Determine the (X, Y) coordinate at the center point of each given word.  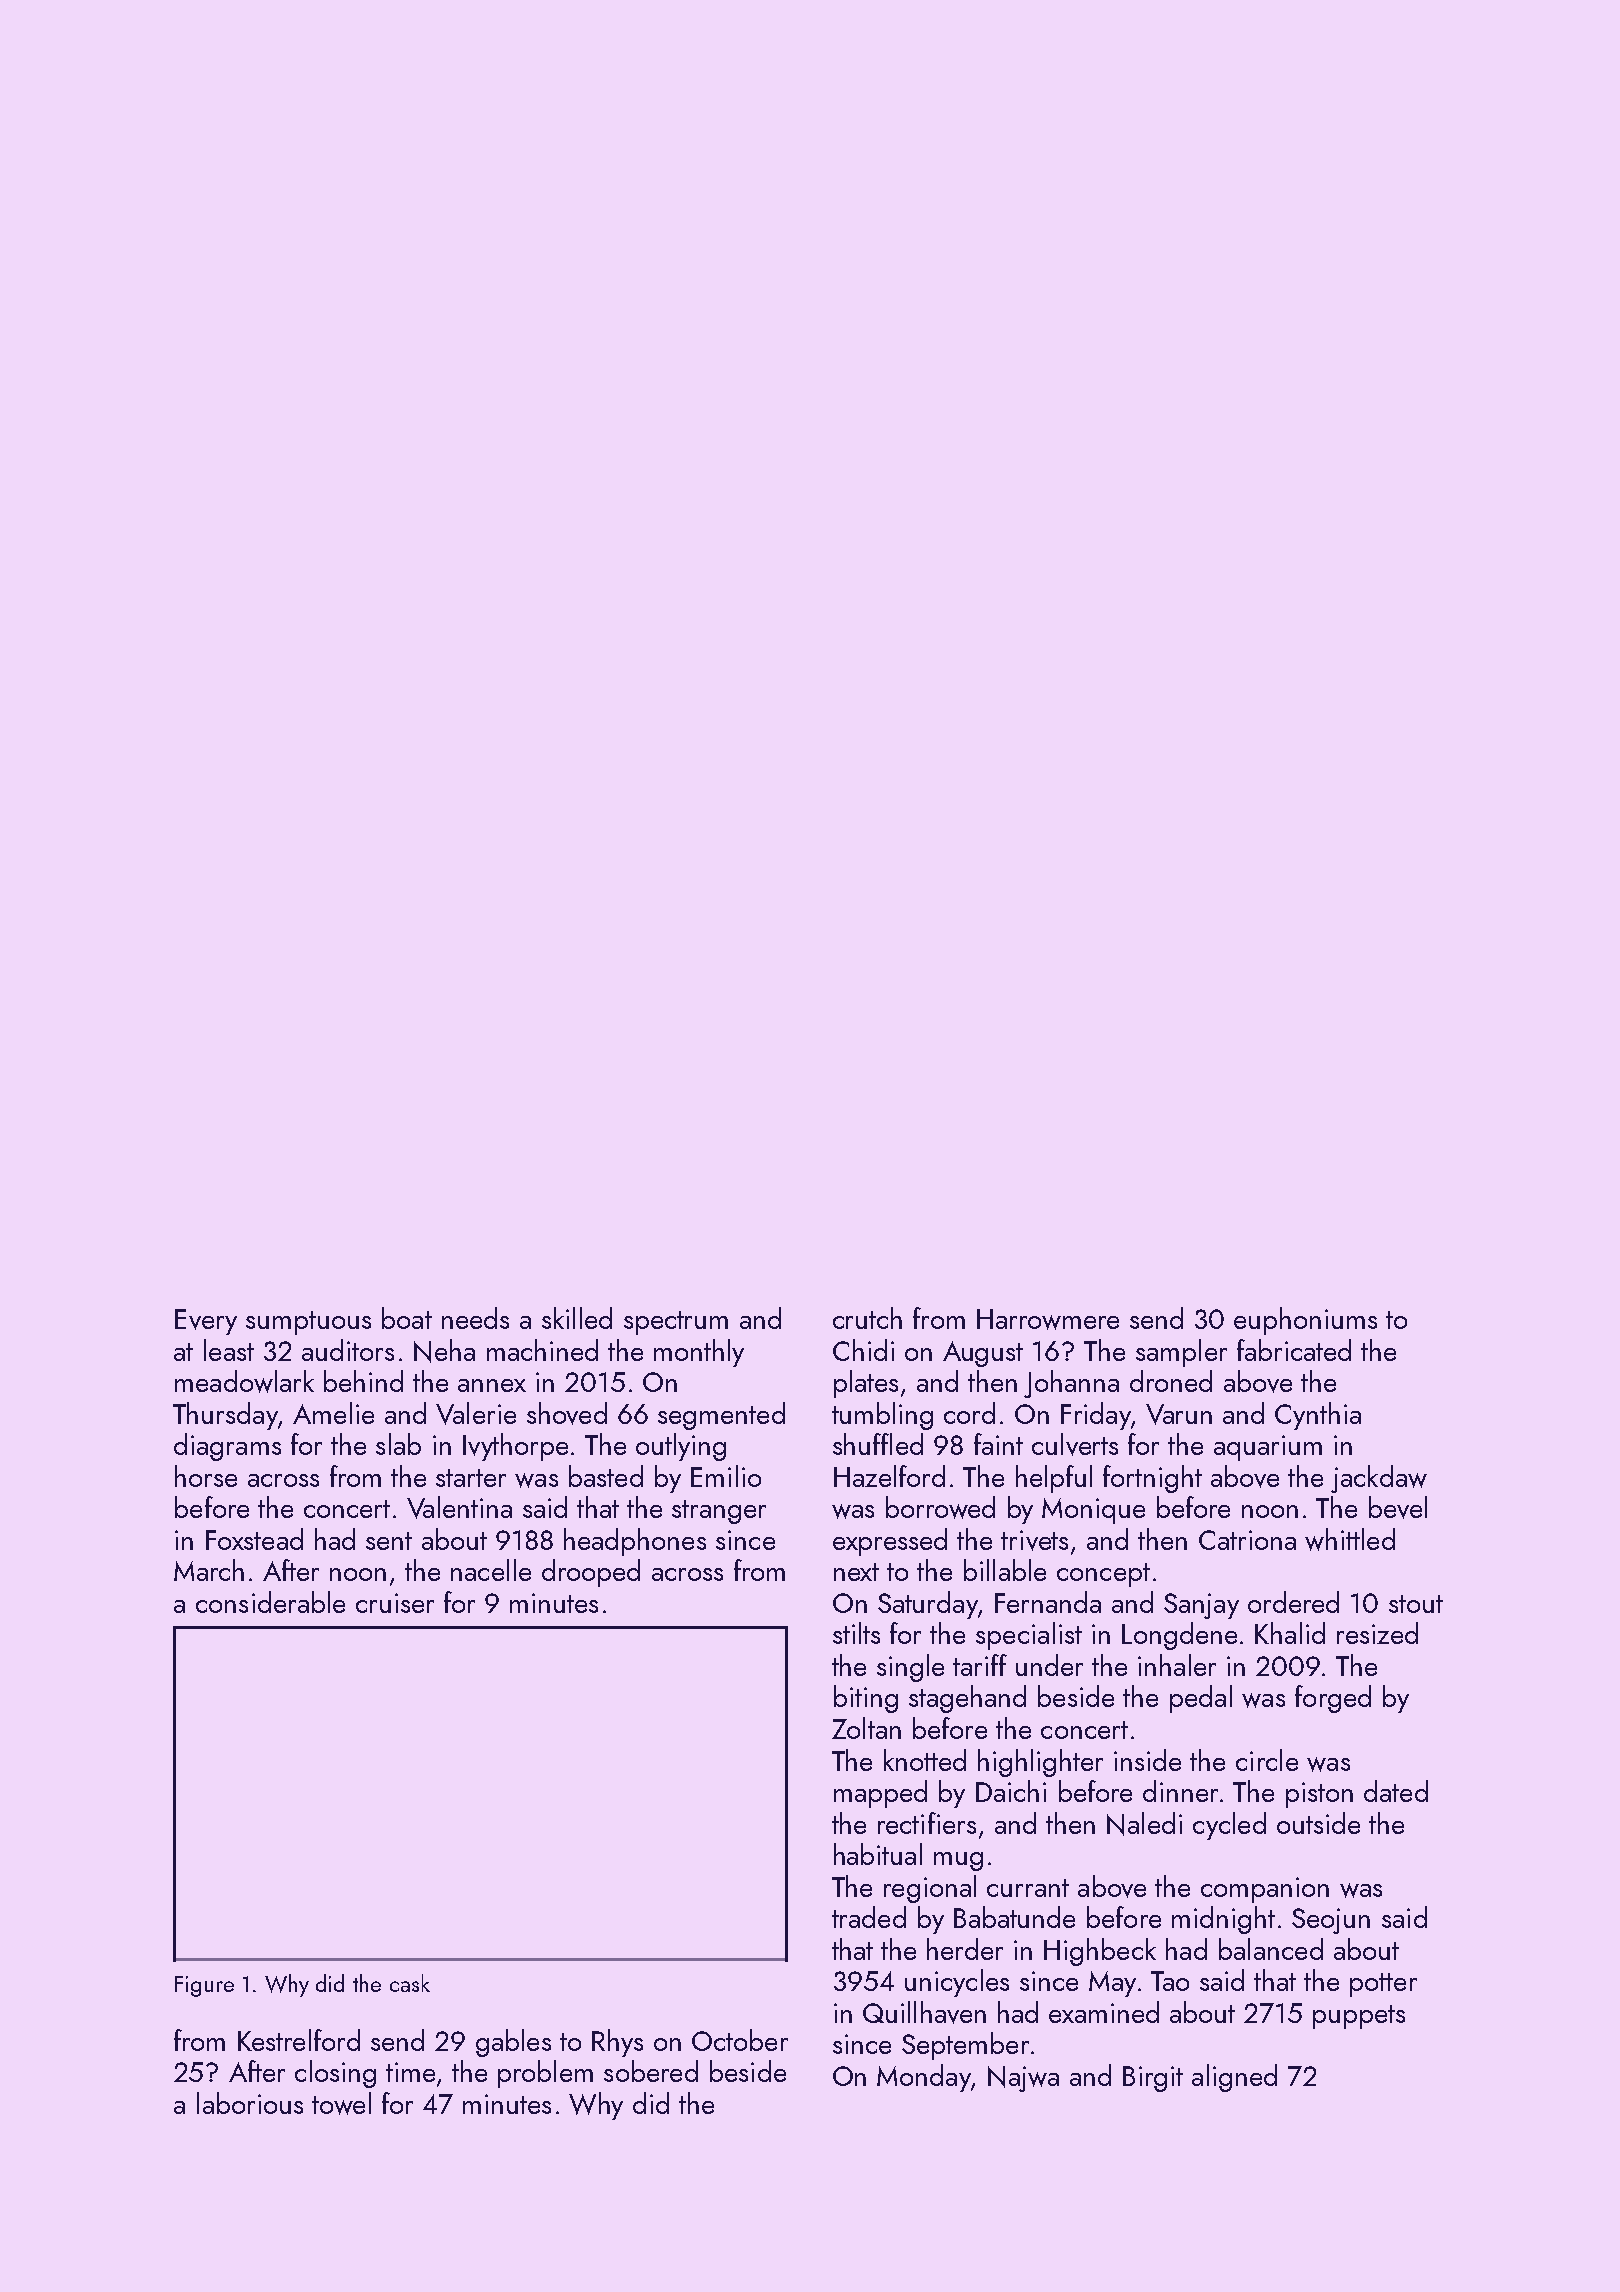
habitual (878, 1854)
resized (1377, 1633)
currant (1028, 1888)
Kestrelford (299, 2040)
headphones (635, 1542)
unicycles (957, 1983)
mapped (880, 1794)
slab (398, 1444)
